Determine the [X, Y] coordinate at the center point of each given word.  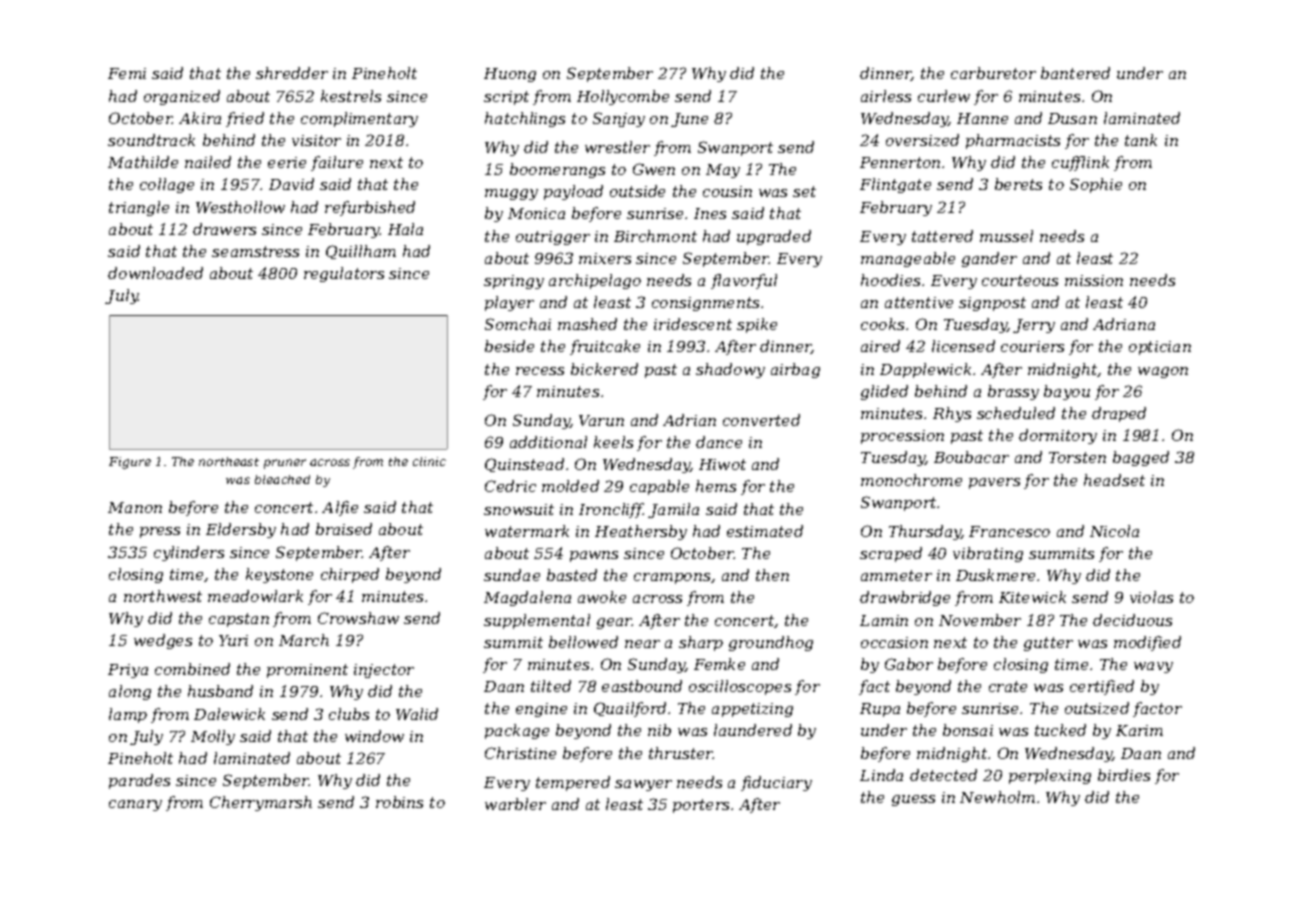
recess [540, 371]
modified [1147, 643]
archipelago [595, 281]
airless [886, 96]
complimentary [359, 119]
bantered [1075, 73]
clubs [349, 714]
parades [139, 781]
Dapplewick [925, 370]
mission [1094, 280]
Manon [135, 507]
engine [541, 710]
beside [509, 346]
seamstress [255, 251]
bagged [1141, 458]
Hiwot [722, 464]
